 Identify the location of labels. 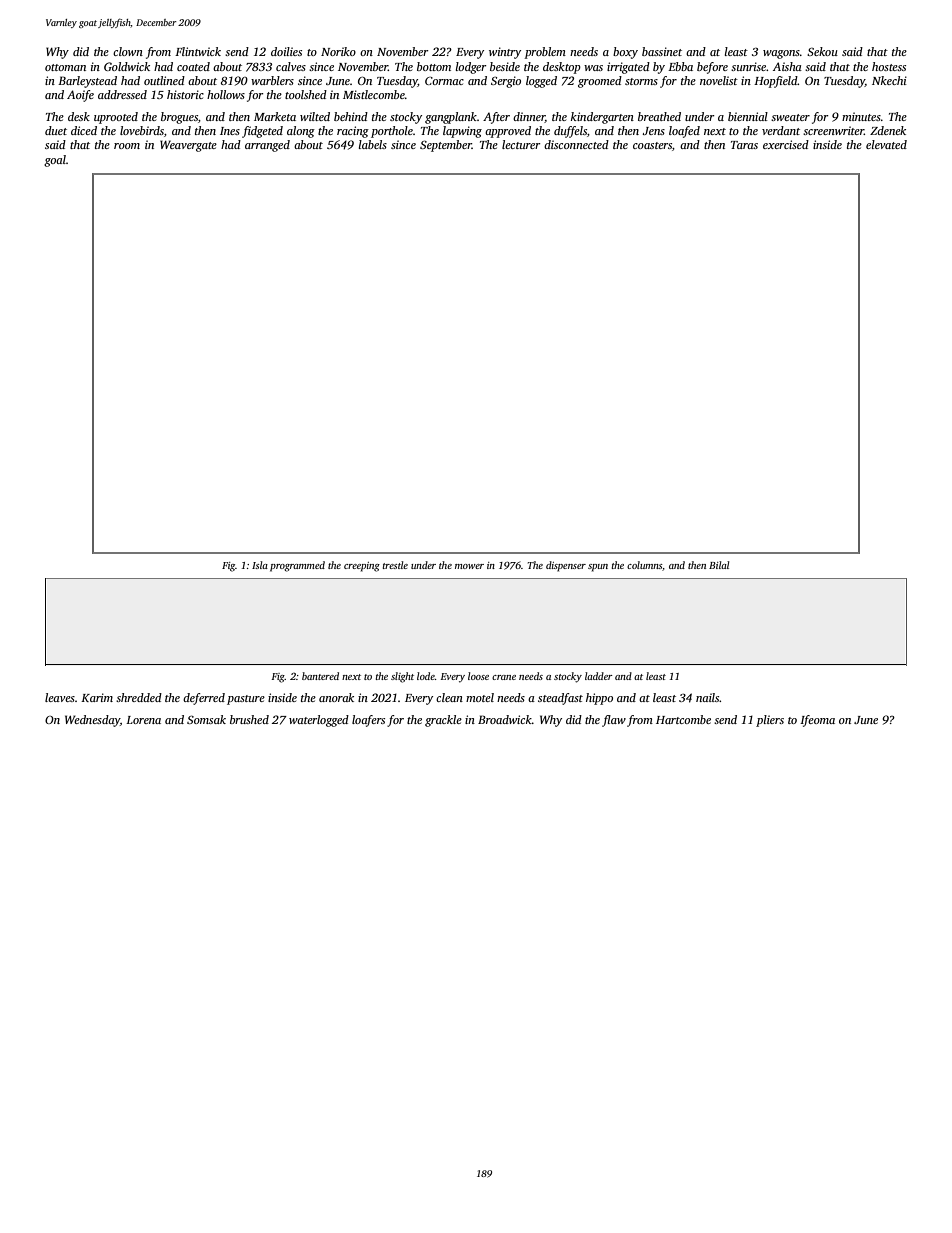
(373, 144).
